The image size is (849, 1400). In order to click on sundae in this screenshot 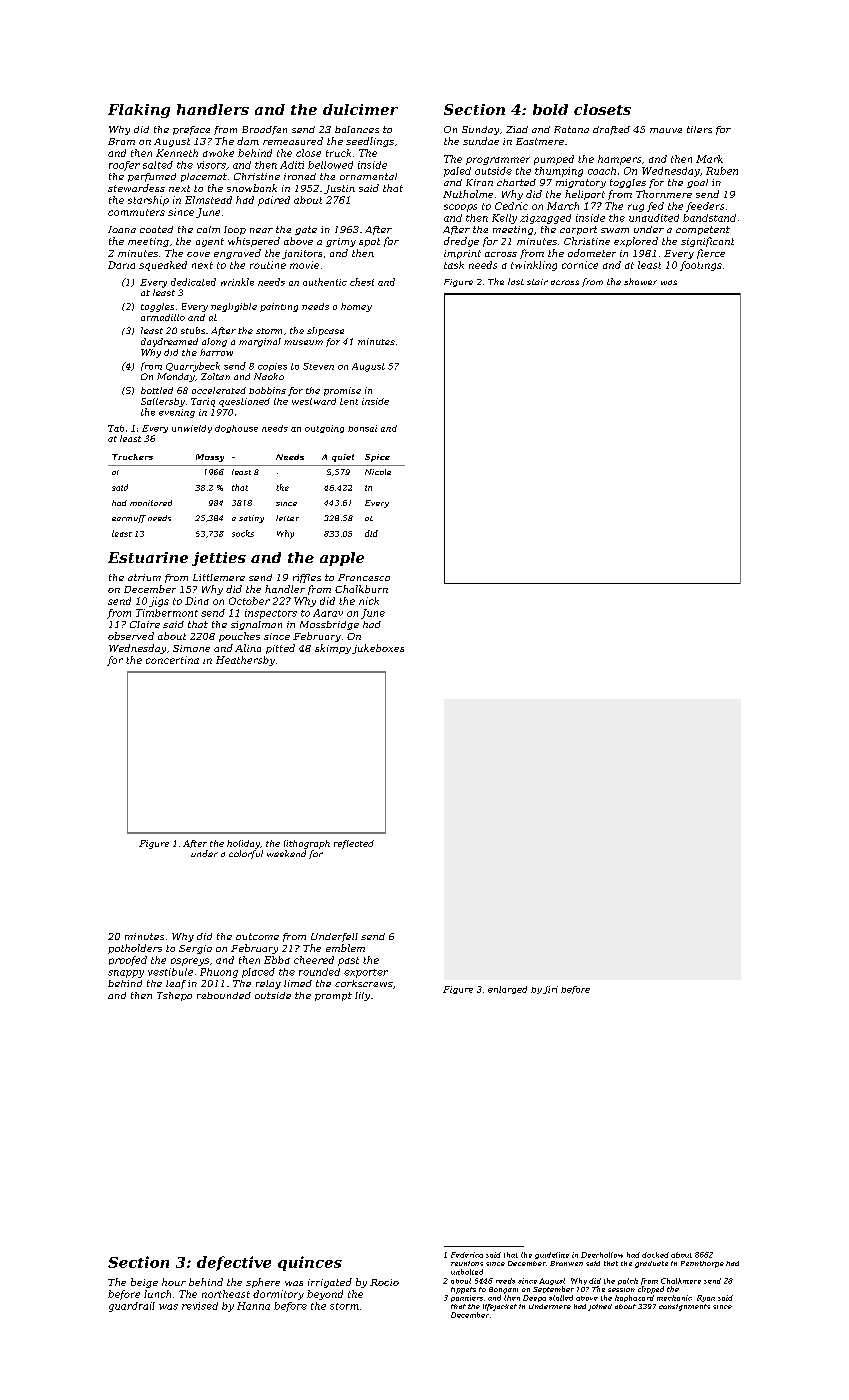, I will do `click(481, 141)`.
